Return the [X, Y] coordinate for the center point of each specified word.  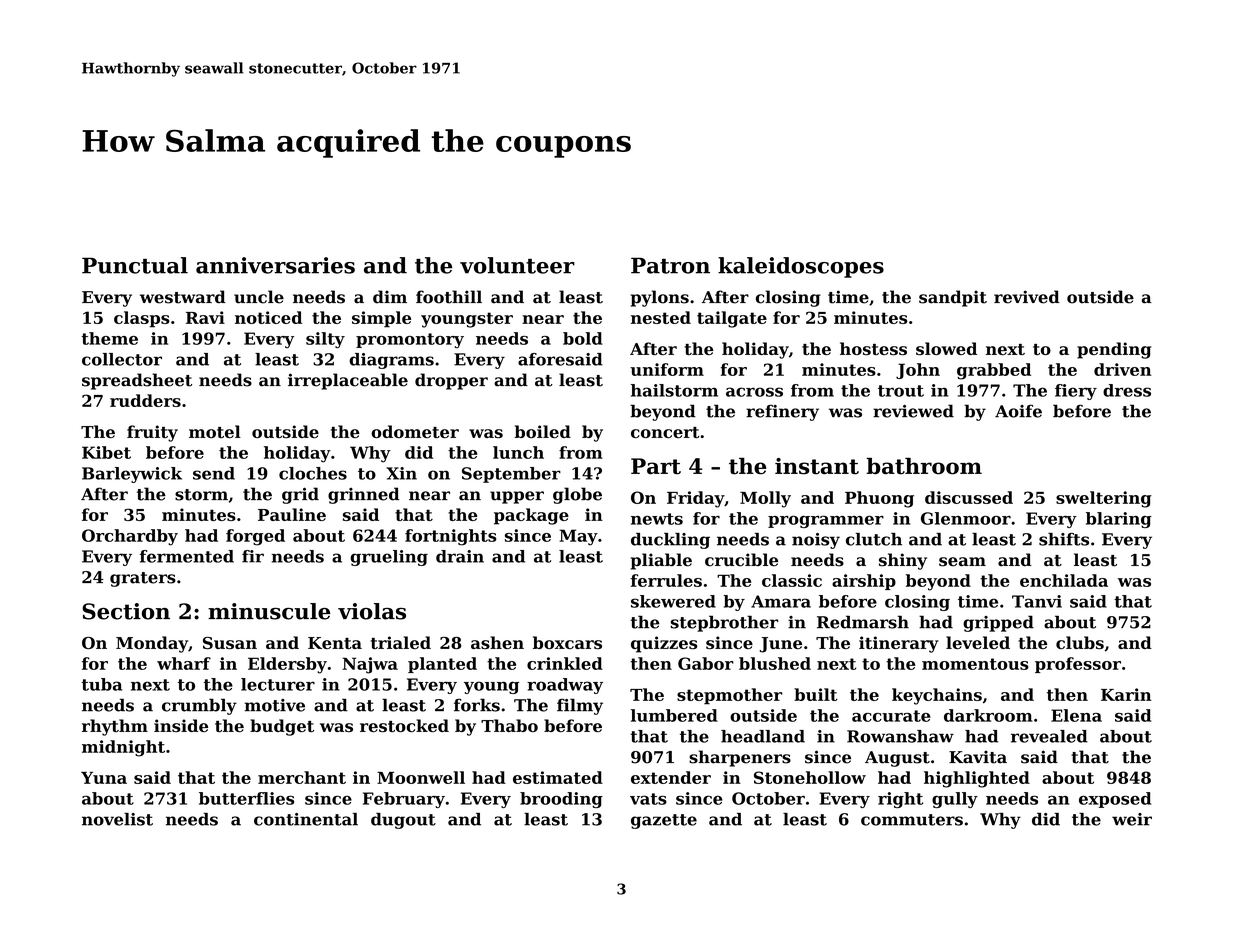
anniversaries [275, 265]
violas [372, 611]
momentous [975, 664]
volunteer [517, 265]
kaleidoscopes [801, 267]
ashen [497, 642]
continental [306, 819]
